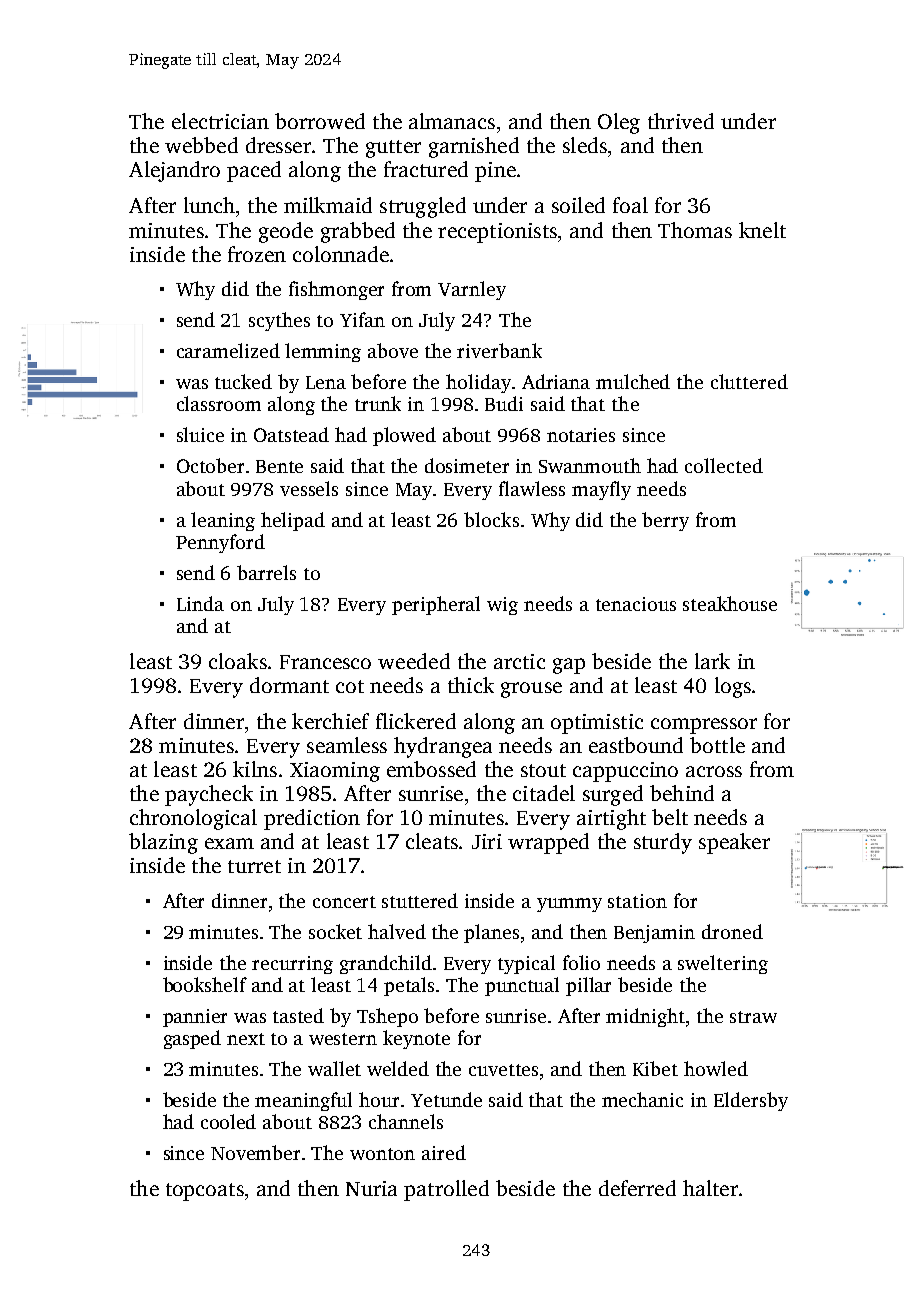 This page has width=924, height=1314. I want to click on paycheck, so click(209, 795).
